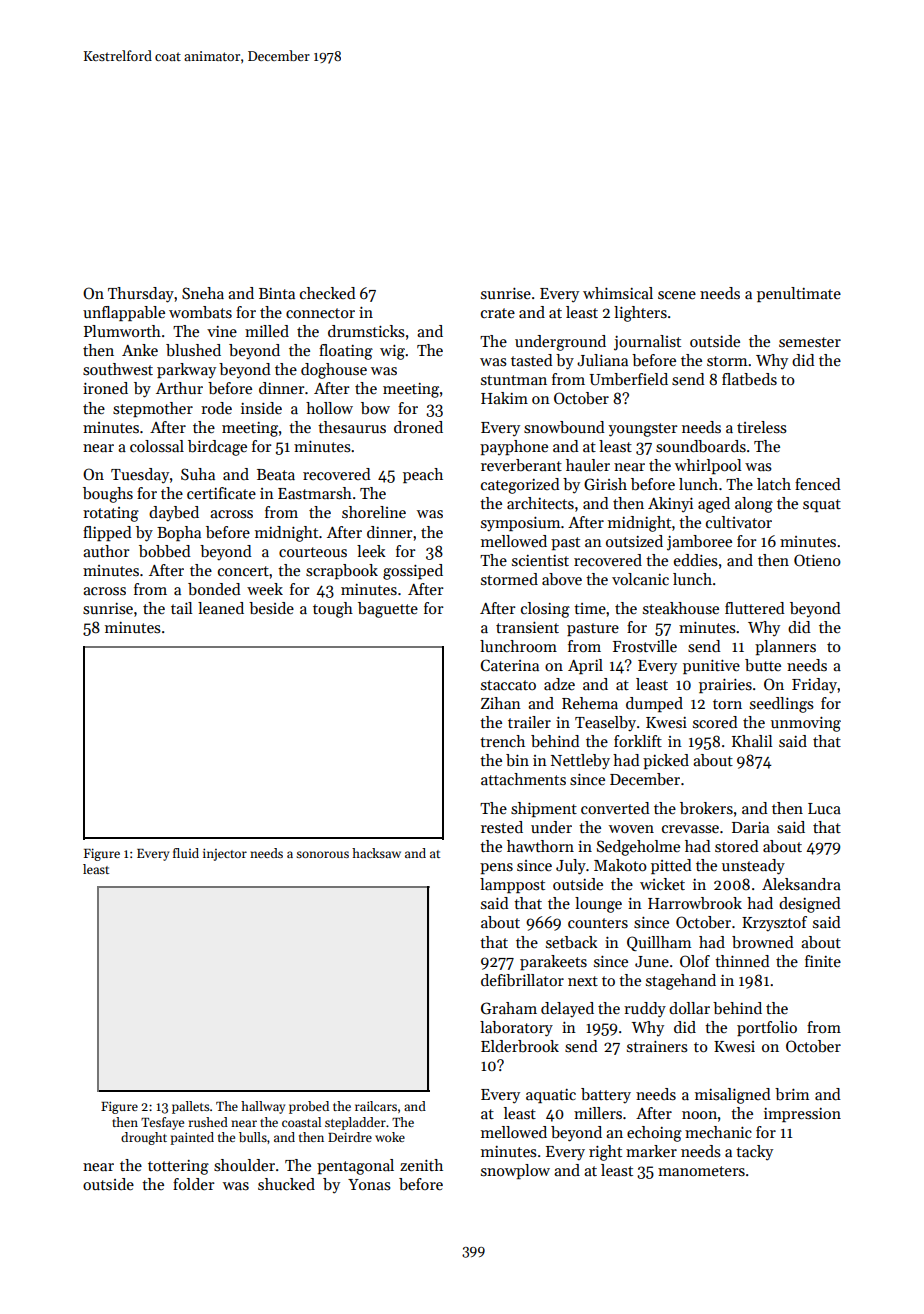 Image resolution: width=924 pixels, height=1314 pixels. I want to click on impression, so click(802, 1115).
